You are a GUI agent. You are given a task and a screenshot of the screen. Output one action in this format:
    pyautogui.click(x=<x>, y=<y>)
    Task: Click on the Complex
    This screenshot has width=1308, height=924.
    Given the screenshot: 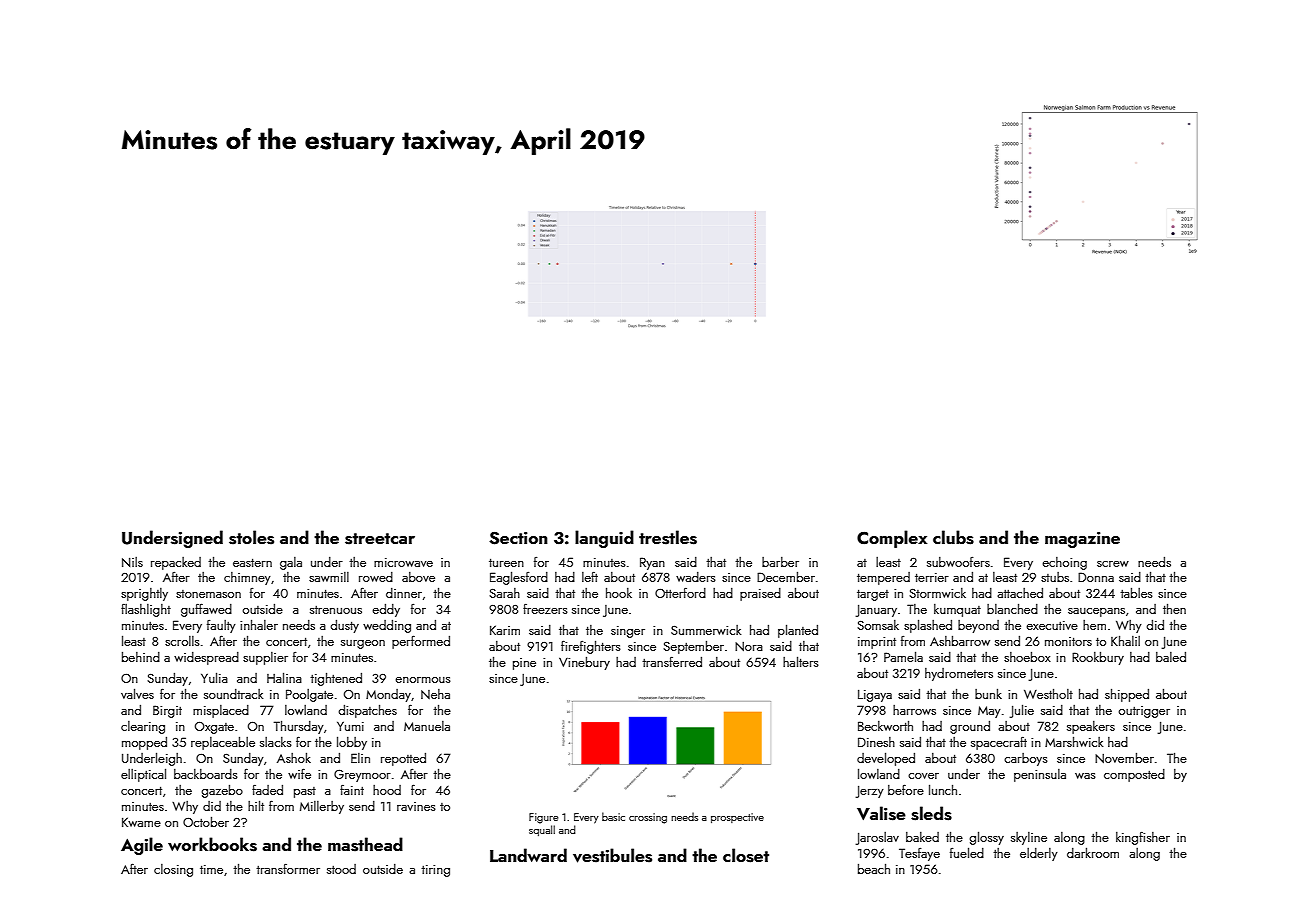 What is the action you would take?
    pyautogui.click(x=892, y=539)
